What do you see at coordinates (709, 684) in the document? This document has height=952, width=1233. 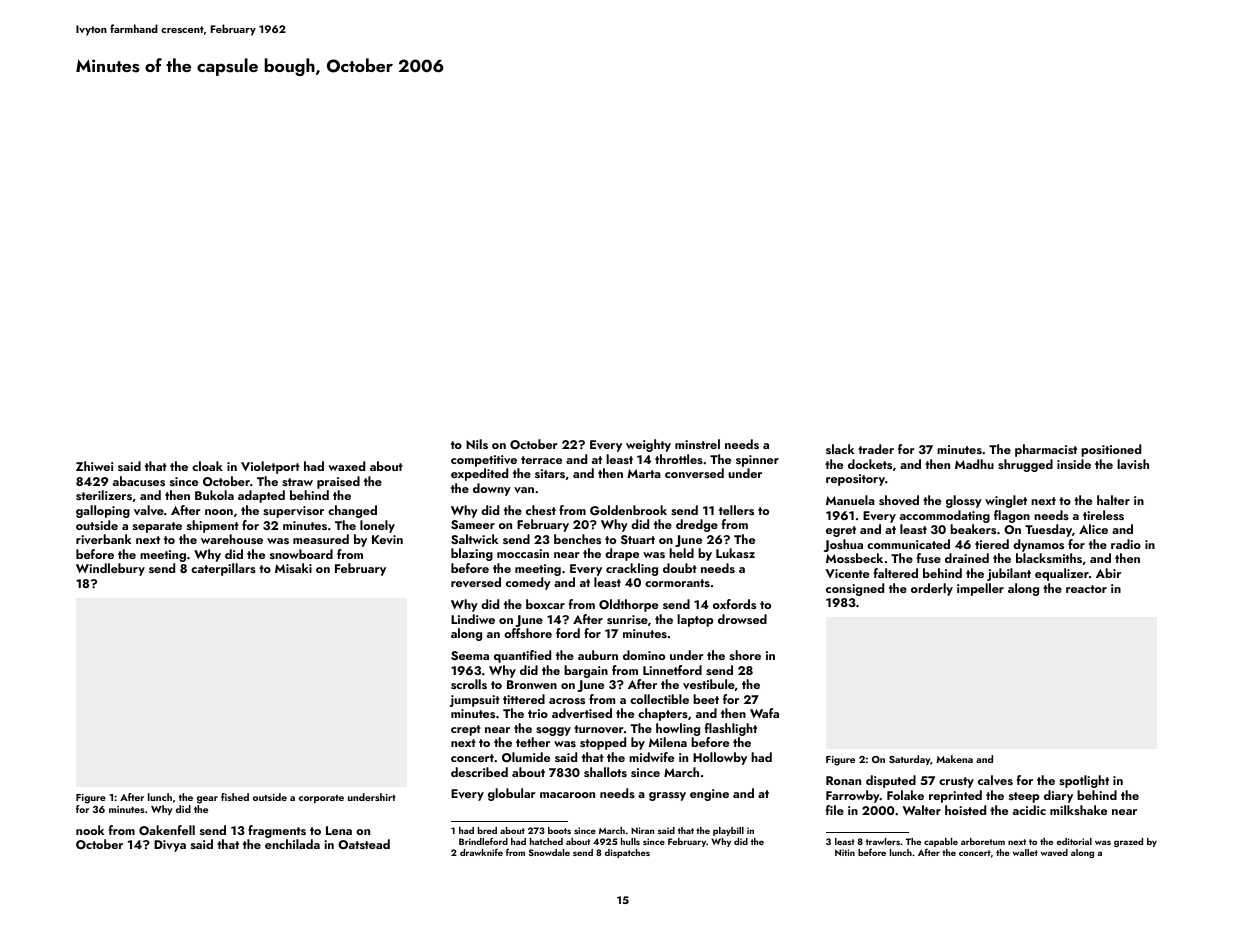 I see `vestibule` at bounding box center [709, 684].
